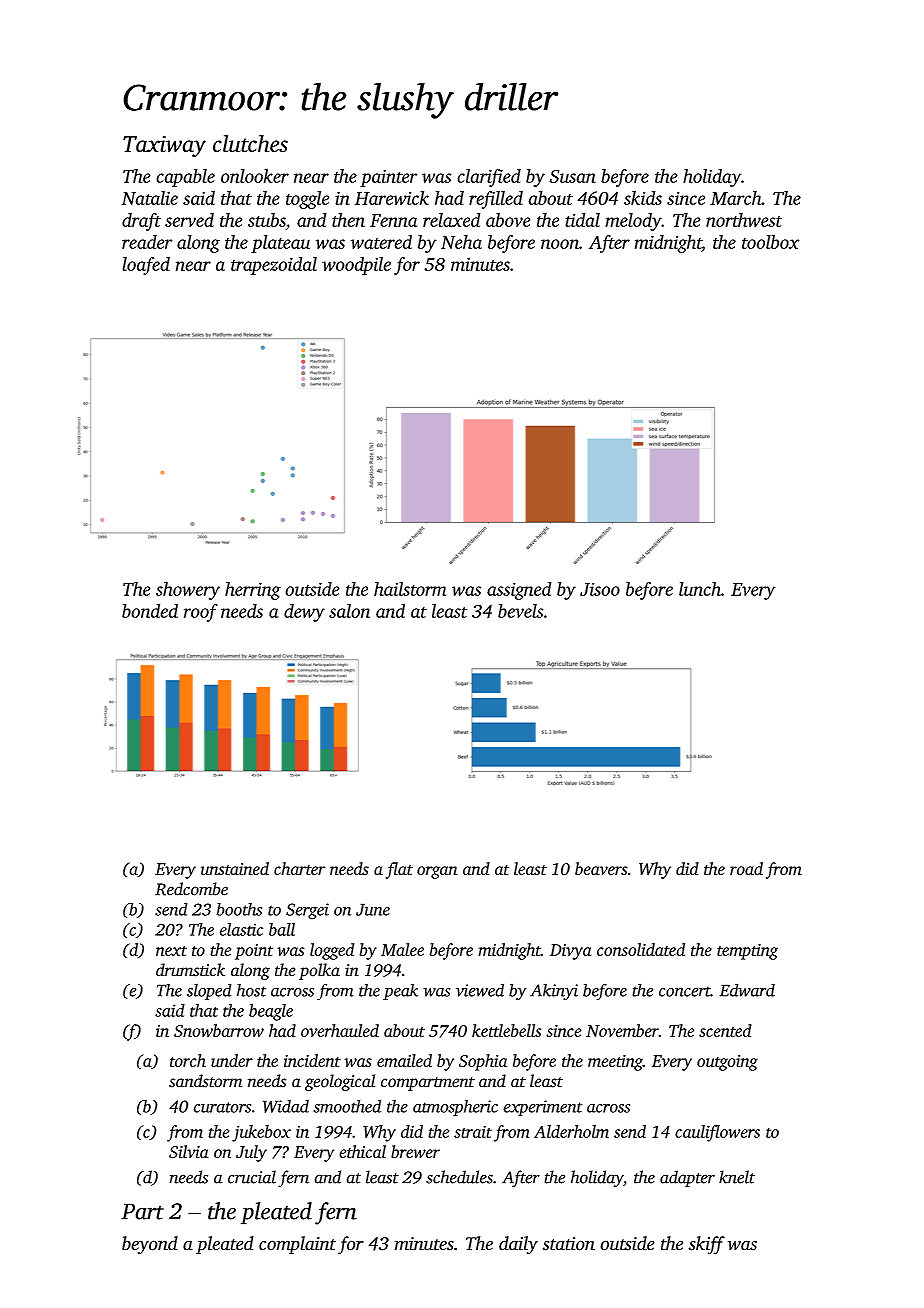 Image resolution: width=924 pixels, height=1308 pixels. Describe the element at coordinates (717, 1133) in the screenshot. I see `cauliflowers` at that location.
